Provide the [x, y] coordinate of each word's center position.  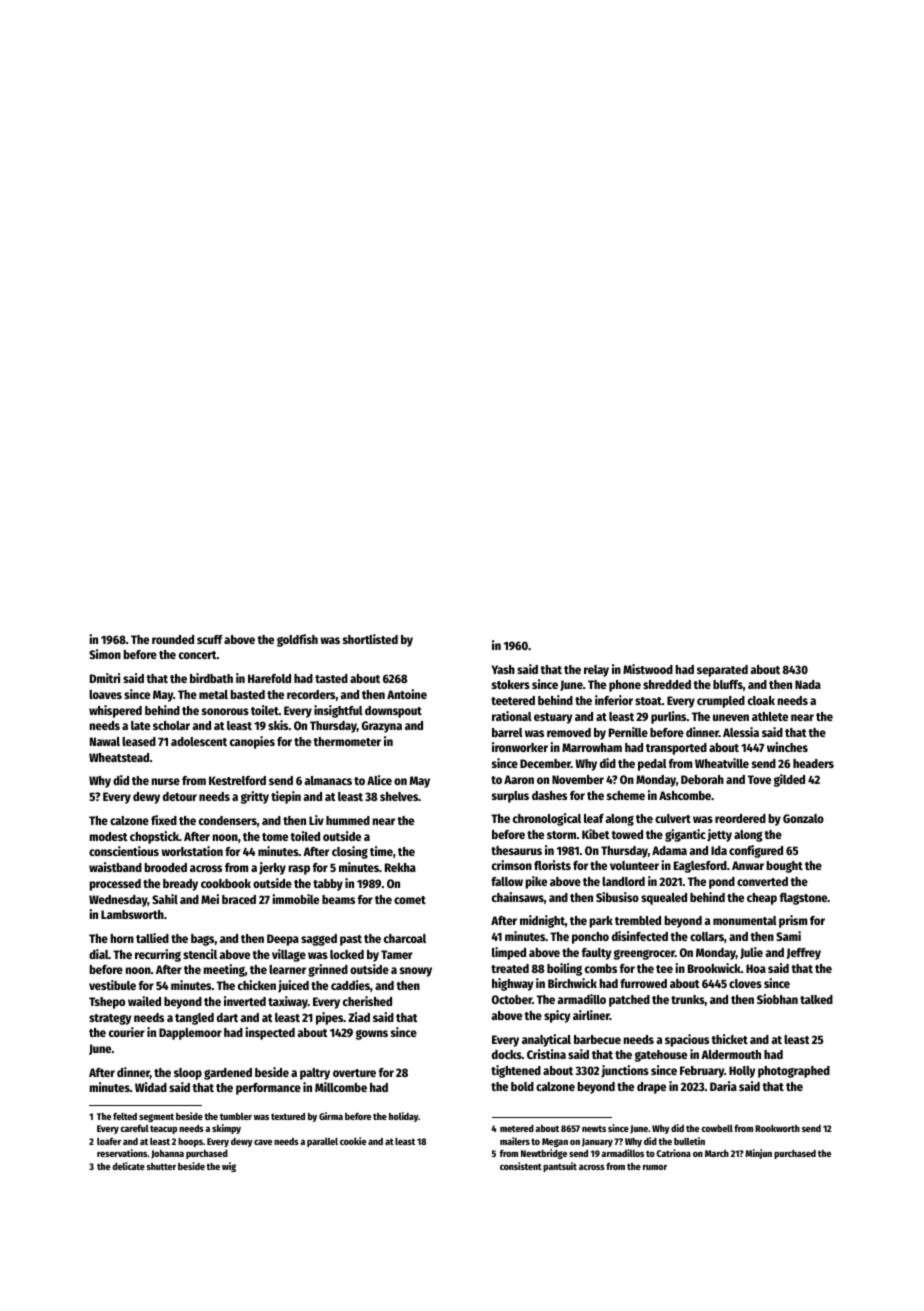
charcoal [405, 938]
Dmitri [105, 678]
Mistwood [648, 669]
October [512, 999]
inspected [270, 1033]
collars [707, 936]
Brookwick [714, 968]
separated [722, 671]
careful [134, 1128]
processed [115, 885]
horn [122, 938]
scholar [171, 725]
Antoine [407, 694]
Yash [503, 669]
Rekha [400, 867]
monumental [745, 920]
